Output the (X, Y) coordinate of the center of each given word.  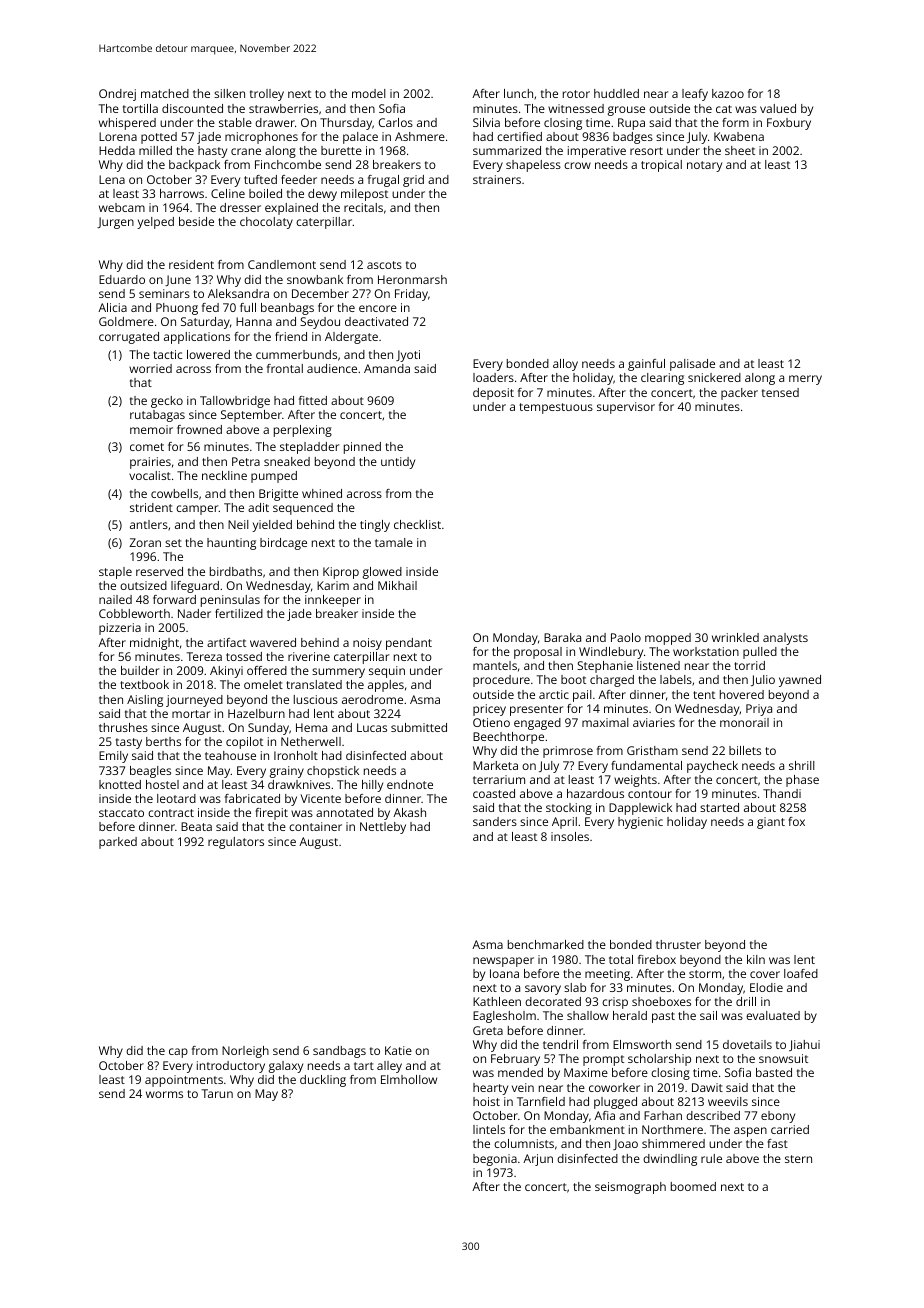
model (369, 93)
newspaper (503, 962)
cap (178, 1053)
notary (704, 166)
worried (150, 368)
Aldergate (351, 338)
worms (164, 1094)
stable (235, 122)
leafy (695, 95)
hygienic (640, 823)
